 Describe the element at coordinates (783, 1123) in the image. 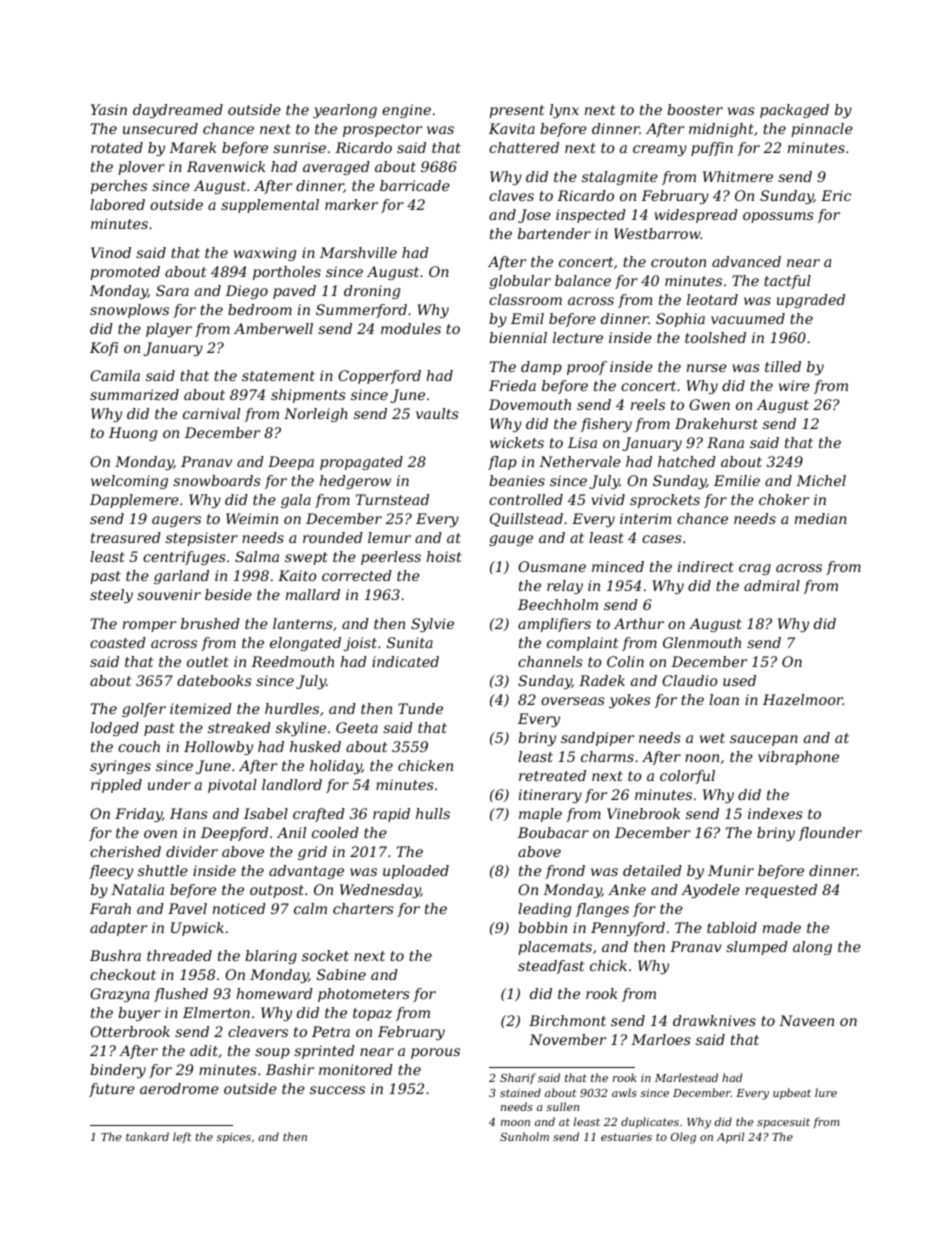

I see `spacesuit` at that location.
